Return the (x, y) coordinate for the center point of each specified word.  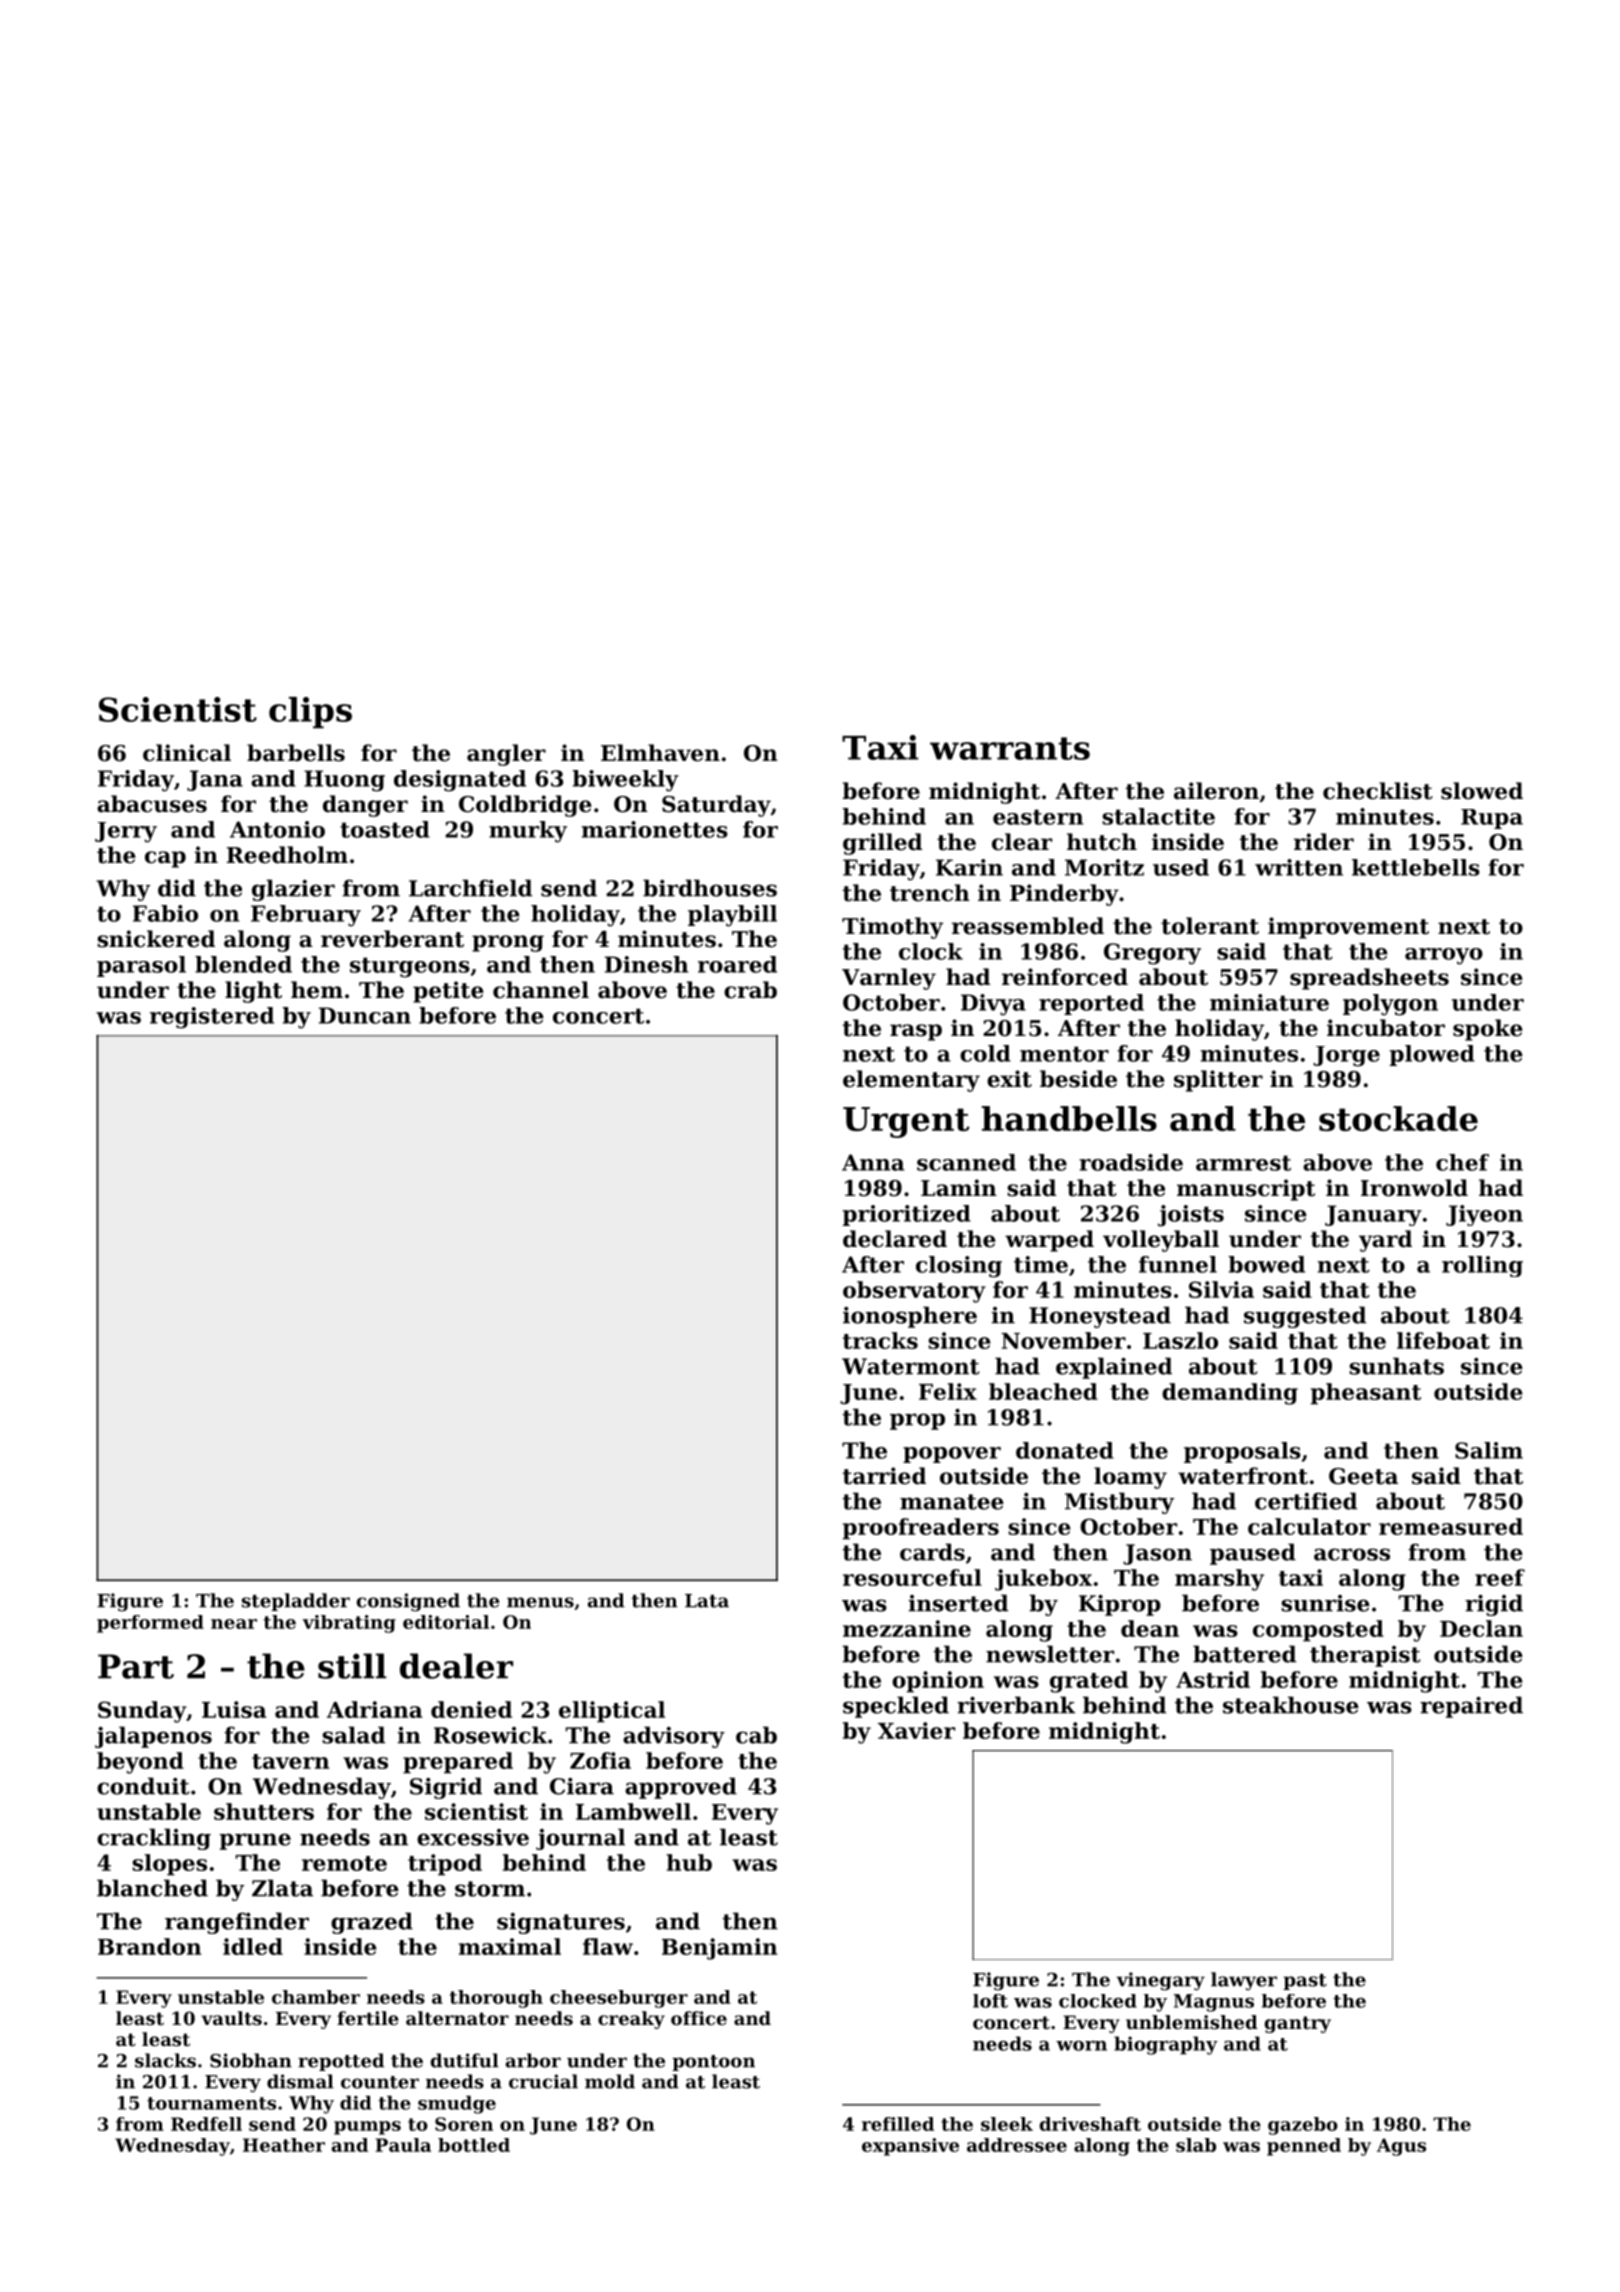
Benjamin (719, 1949)
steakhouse (1291, 1705)
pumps (367, 2128)
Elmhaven (660, 753)
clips (310, 713)
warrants (1010, 748)
